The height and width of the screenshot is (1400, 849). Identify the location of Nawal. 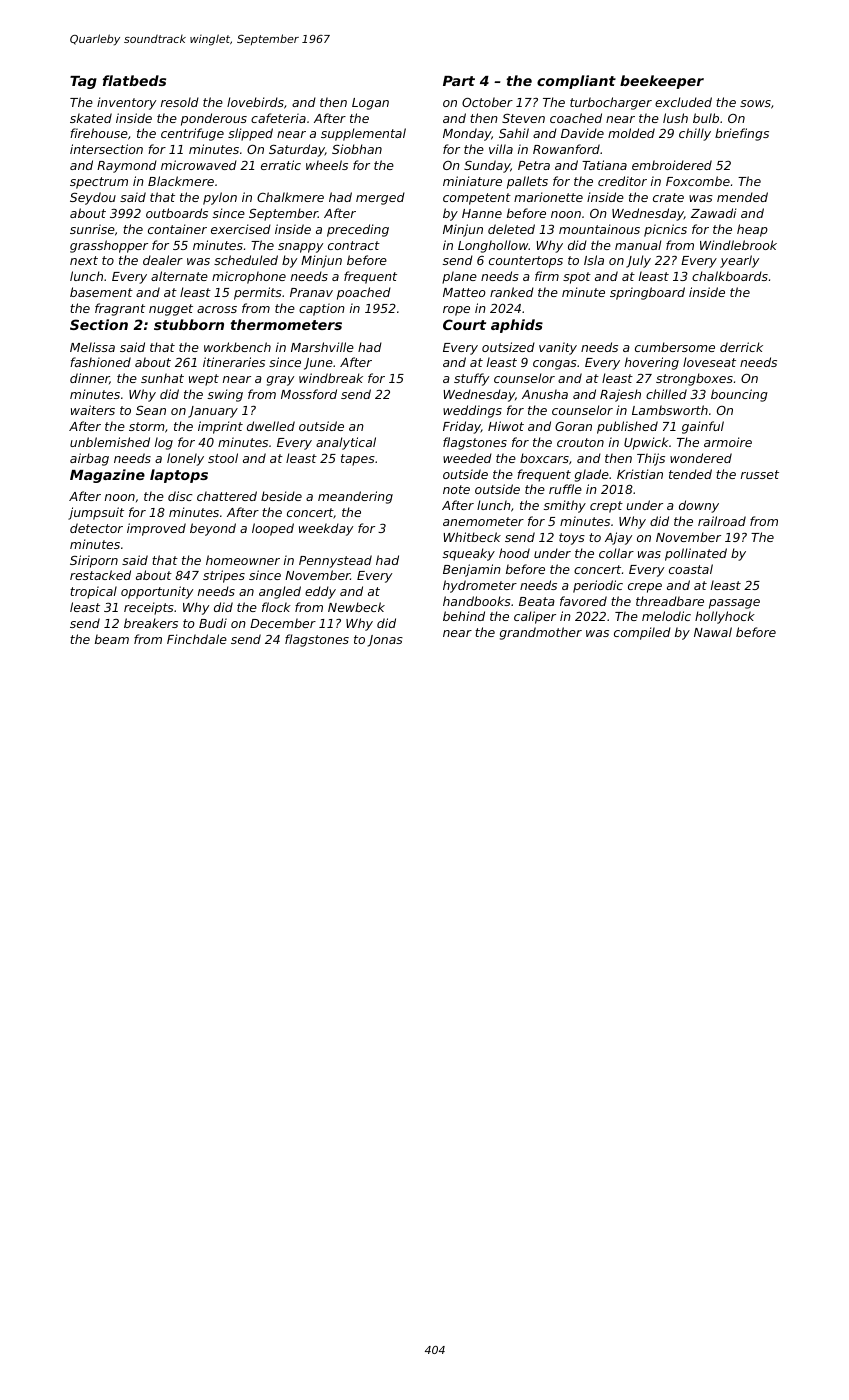
(713, 632).
